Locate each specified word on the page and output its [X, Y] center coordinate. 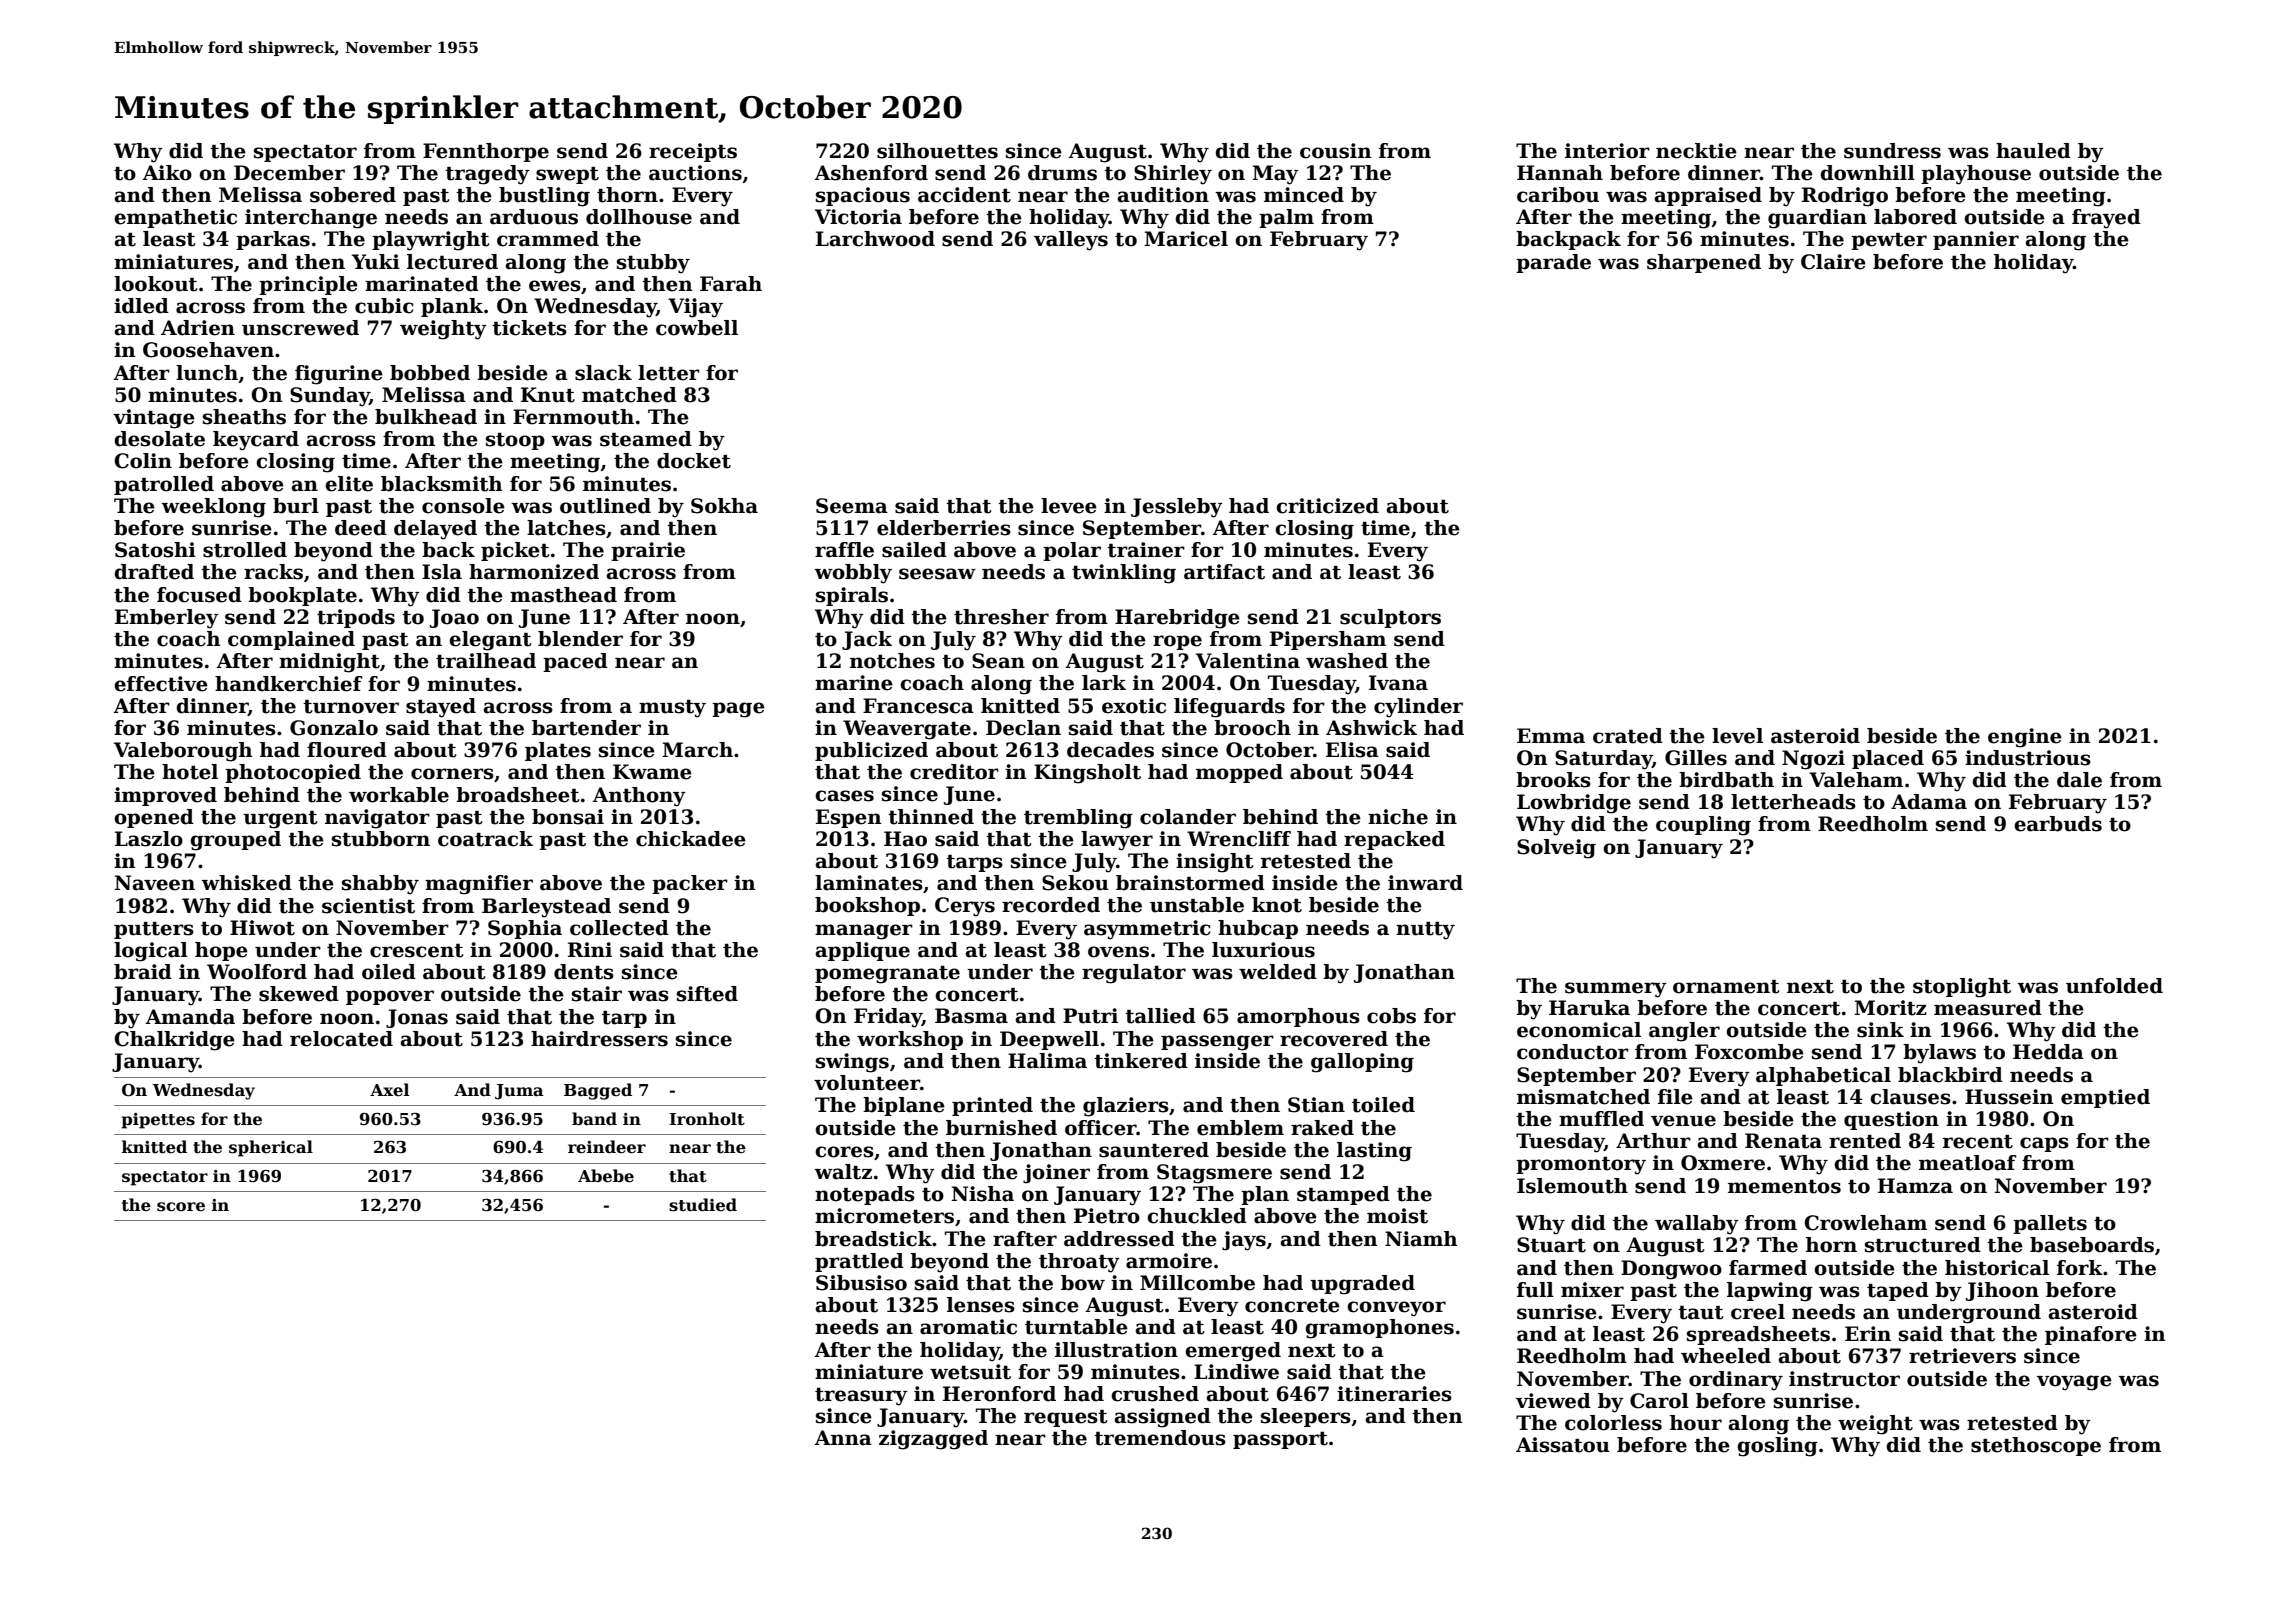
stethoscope [2036, 1446]
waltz [843, 1172]
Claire [1833, 262]
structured [1923, 1245]
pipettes [158, 1121]
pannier [1976, 240]
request [1066, 1418]
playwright [431, 241]
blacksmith [442, 484]
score [181, 1207]
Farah [731, 284]
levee [1069, 506]
